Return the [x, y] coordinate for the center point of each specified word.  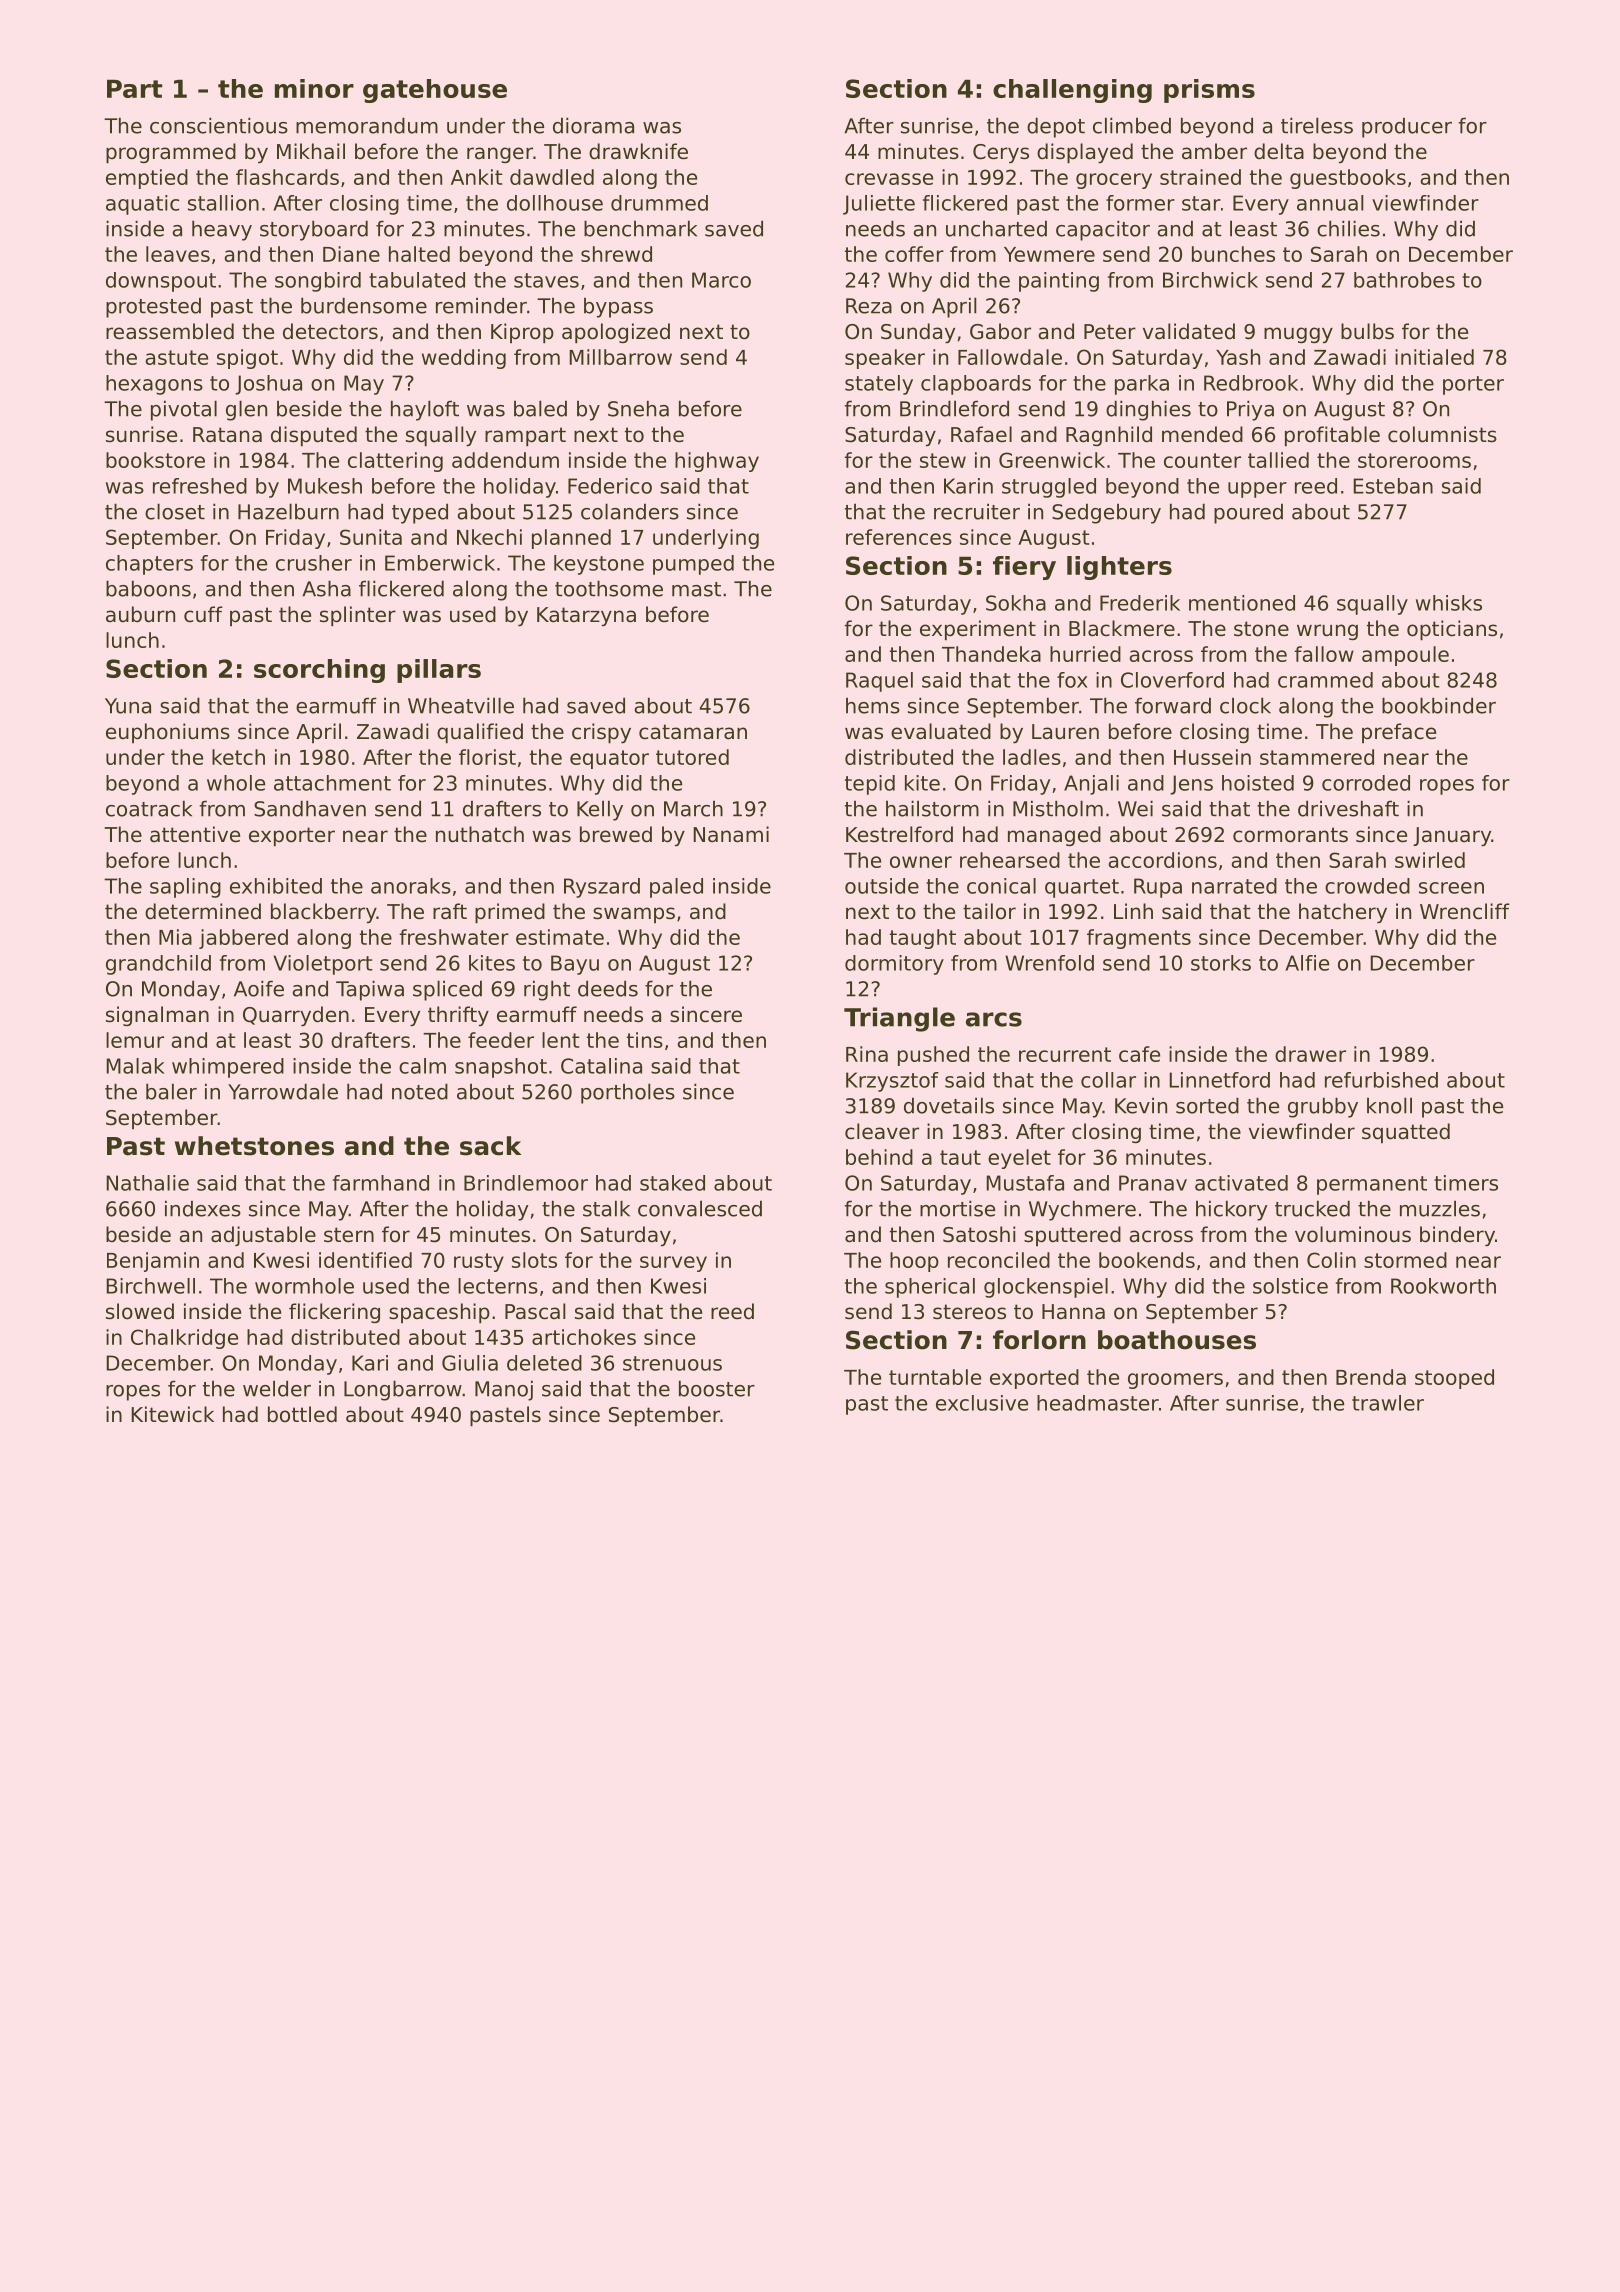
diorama [593, 125]
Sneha [638, 408]
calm [422, 1066]
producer [1407, 127]
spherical [930, 1288]
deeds [608, 988]
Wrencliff [1465, 911]
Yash [1238, 357]
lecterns [498, 1286]
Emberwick [440, 563]
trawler [1388, 1403]
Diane [351, 254]
